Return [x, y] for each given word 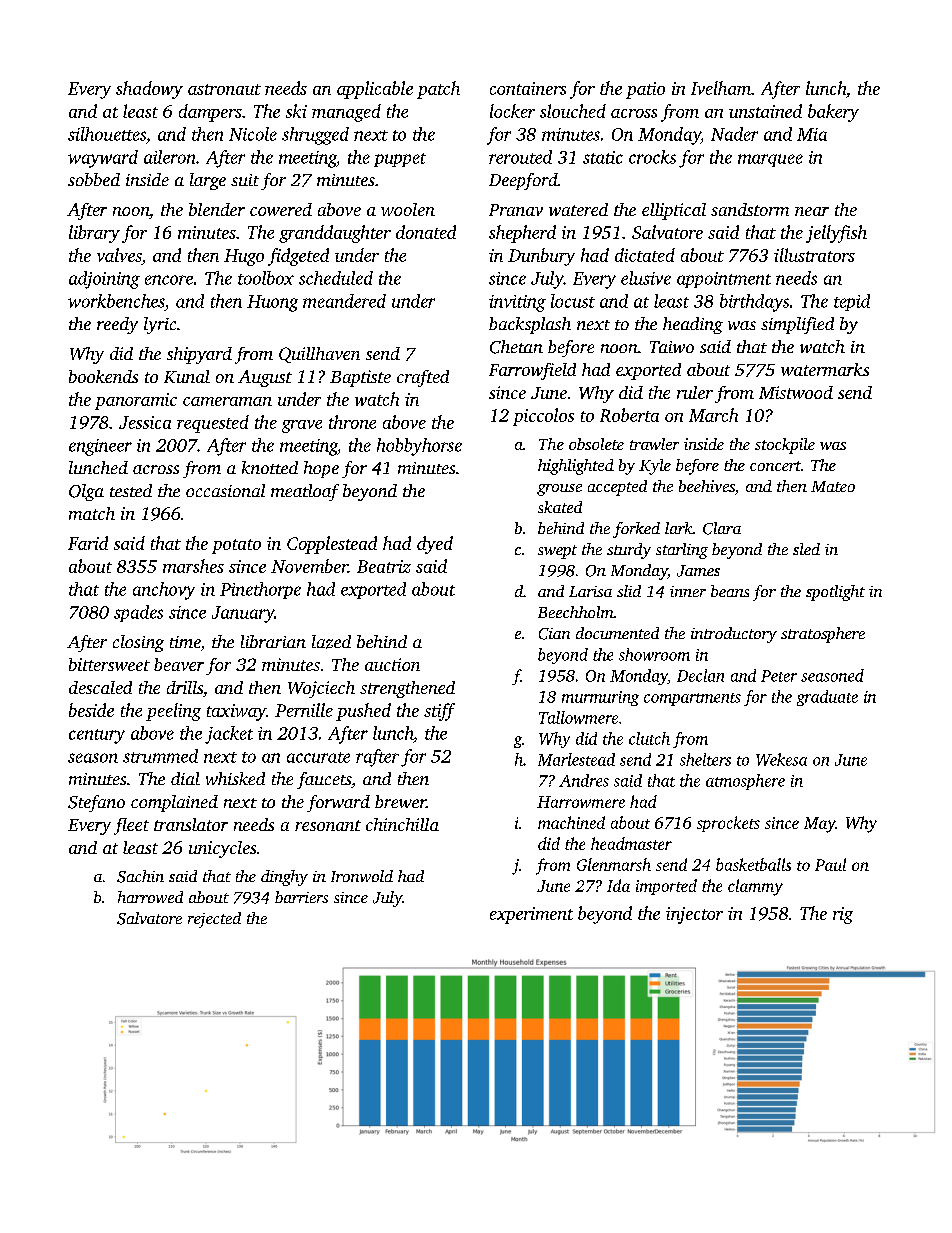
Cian [554, 634]
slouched [573, 111]
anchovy [164, 591]
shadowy [149, 90]
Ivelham [721, 88]
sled [806, 549]
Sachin [140, 876]
